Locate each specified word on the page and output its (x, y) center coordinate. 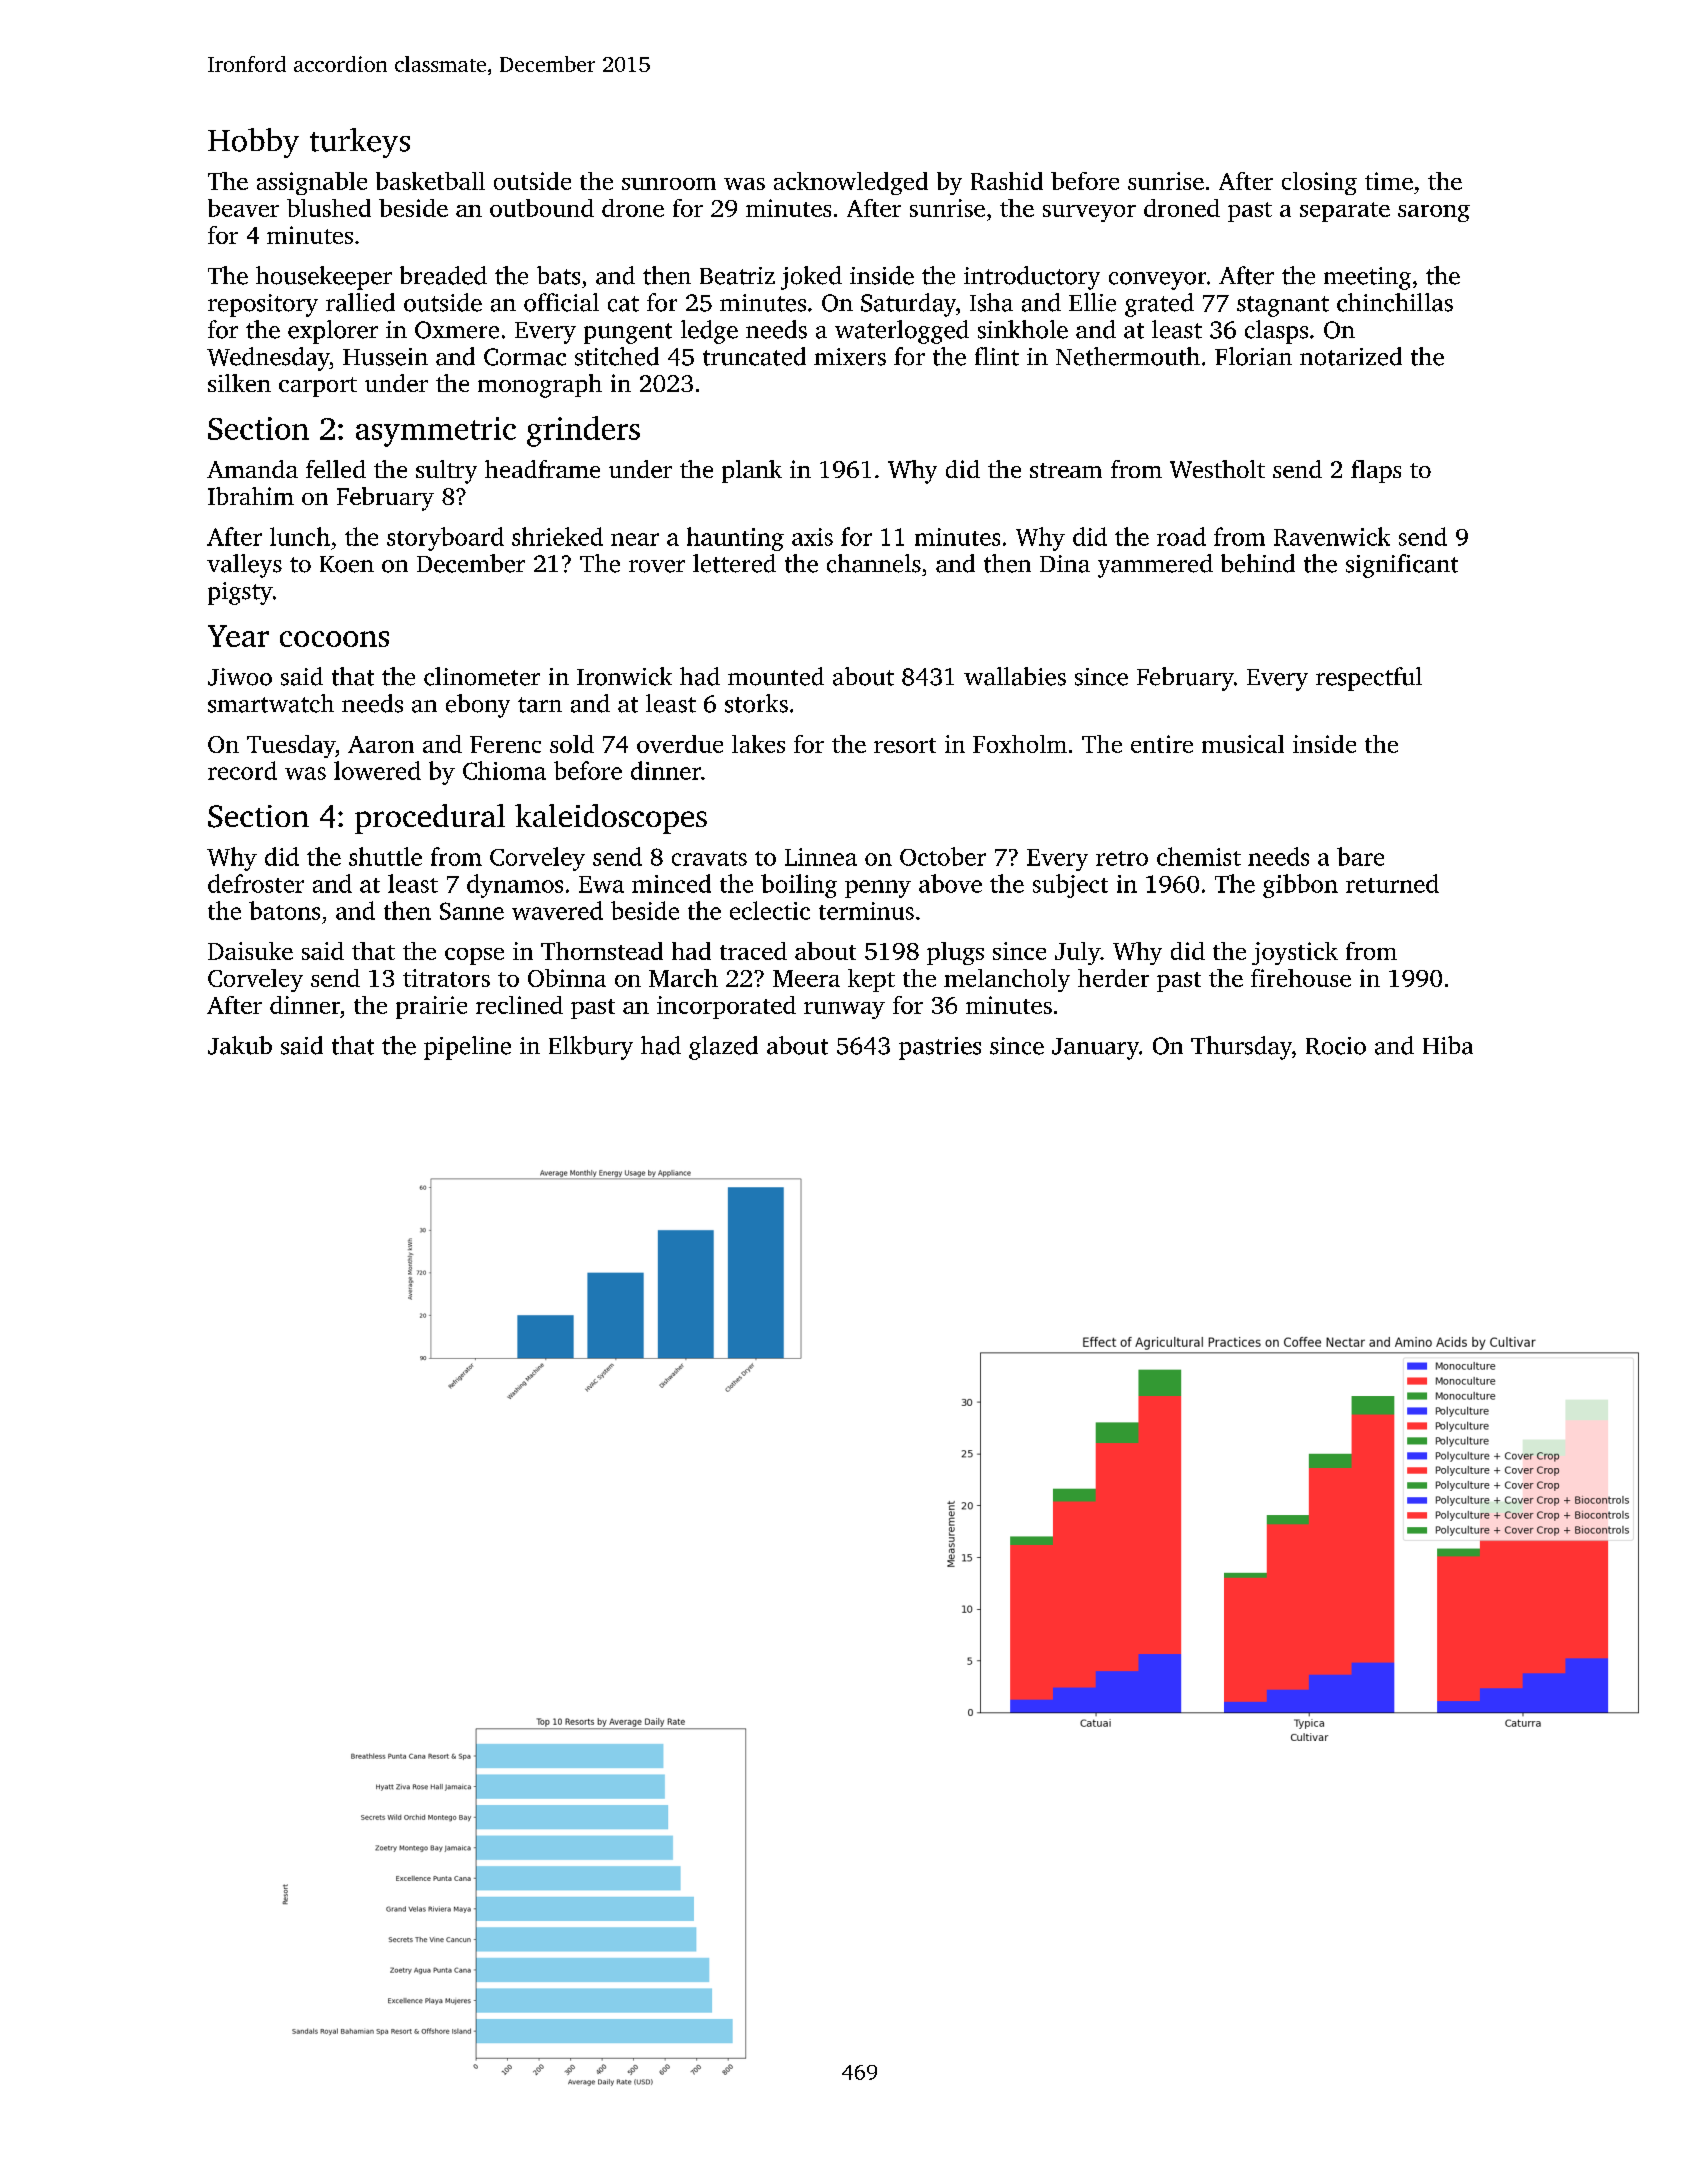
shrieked (557, 536)
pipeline (467, 1048)
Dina (1065, 564)
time (1389, 181)
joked (811, 278)
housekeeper (324, 278)
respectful (1369, 679)
